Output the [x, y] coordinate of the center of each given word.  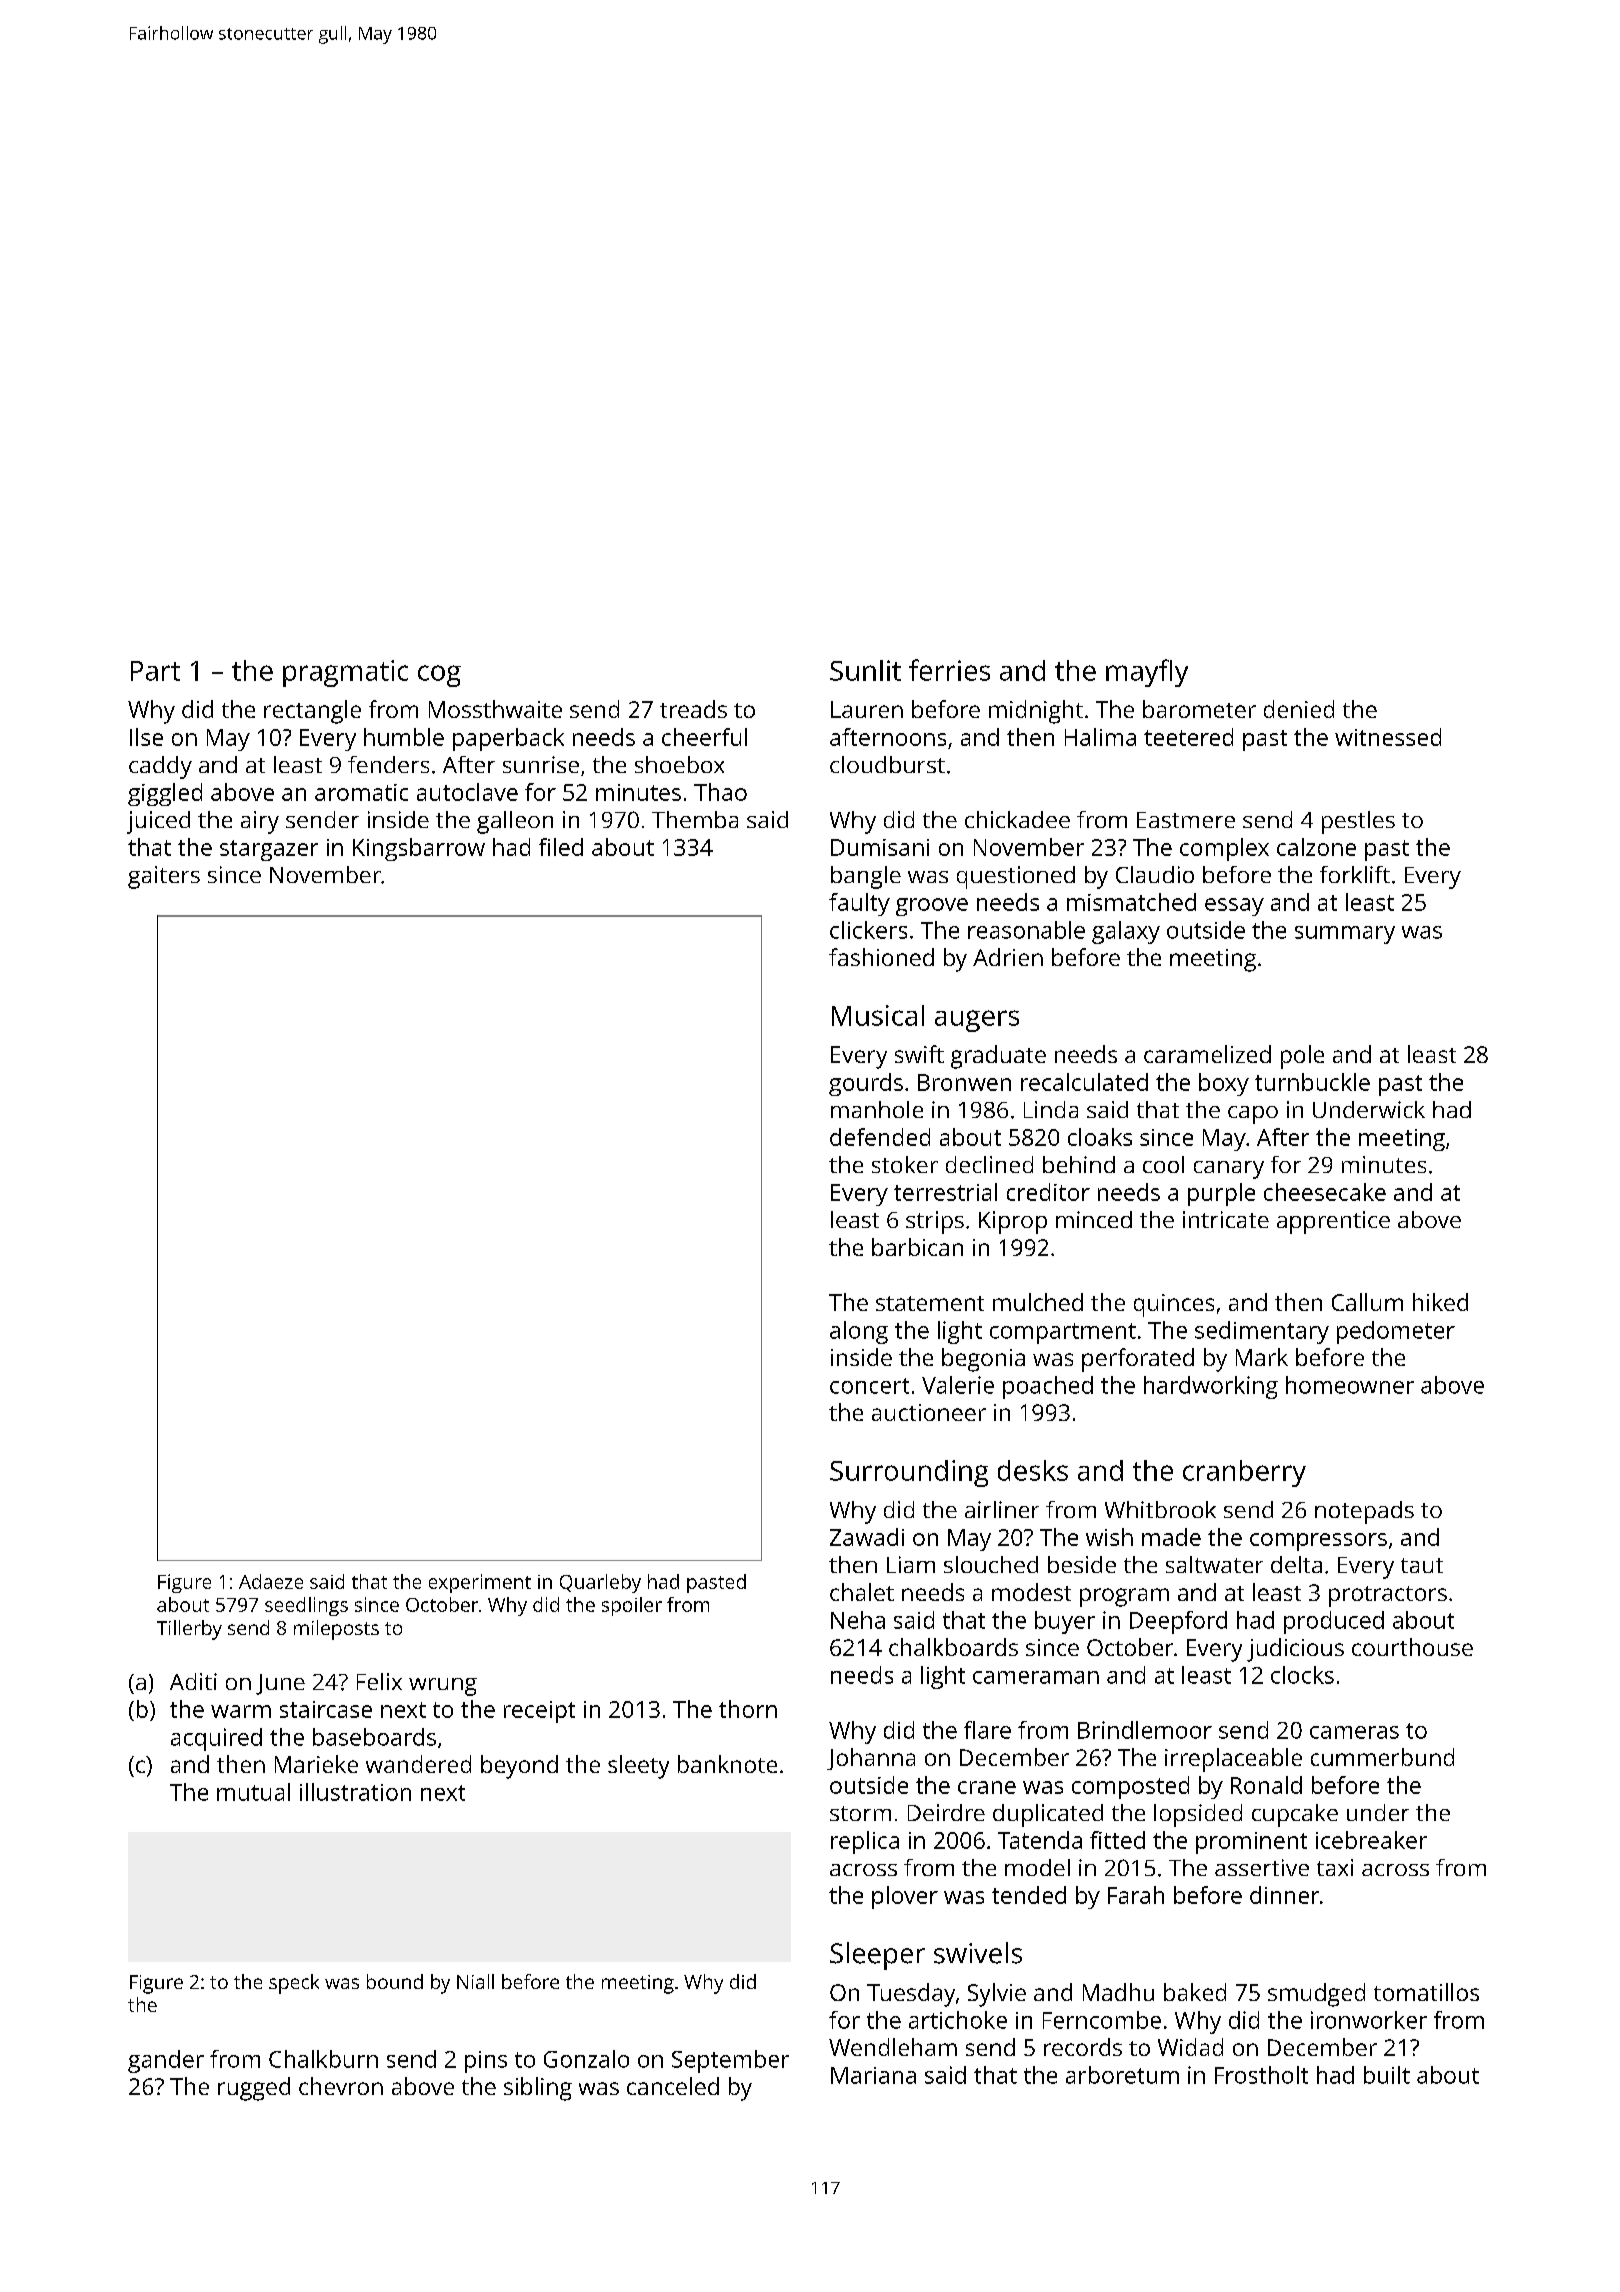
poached [1048, 1387]
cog [439, 676]
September [730, 2061]
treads [693, 709]
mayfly [1147, 673]
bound [395, 1981]
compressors [1318, 1542]
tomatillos [1426, 1992]
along [859, 1332]
